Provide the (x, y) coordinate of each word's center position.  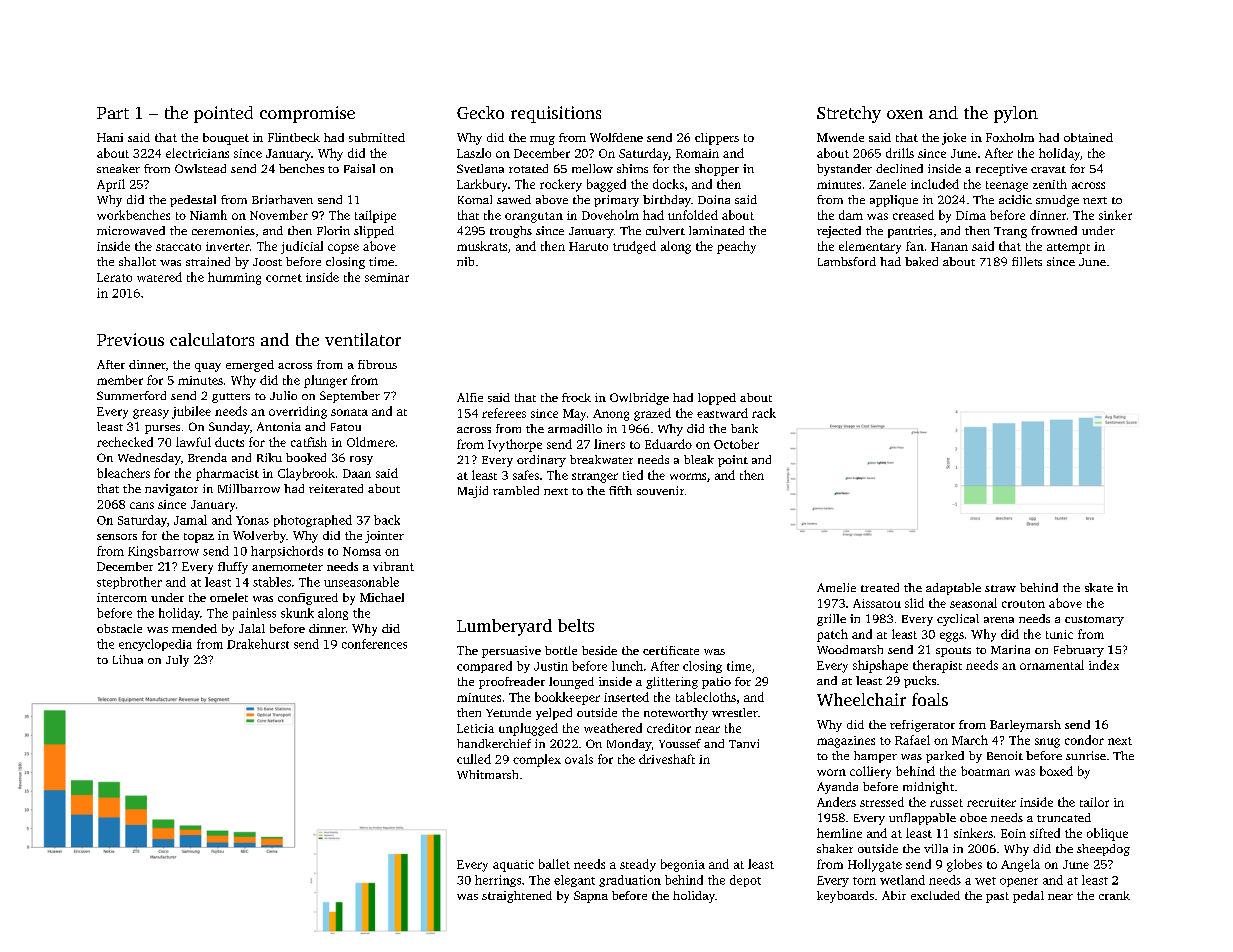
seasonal (973, 603)
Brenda (207, 457)
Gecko (480, 112)
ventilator (363, 339)
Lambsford (847, 261)
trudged (634, 247)
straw (1000, 588)
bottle (561, 650)
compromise (307, 114)
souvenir (660, 490)
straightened (517, 897)
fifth (620, 490)
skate (1099, 587)
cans (142, 505)
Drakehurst (258, 644)
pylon (1016, 114)
